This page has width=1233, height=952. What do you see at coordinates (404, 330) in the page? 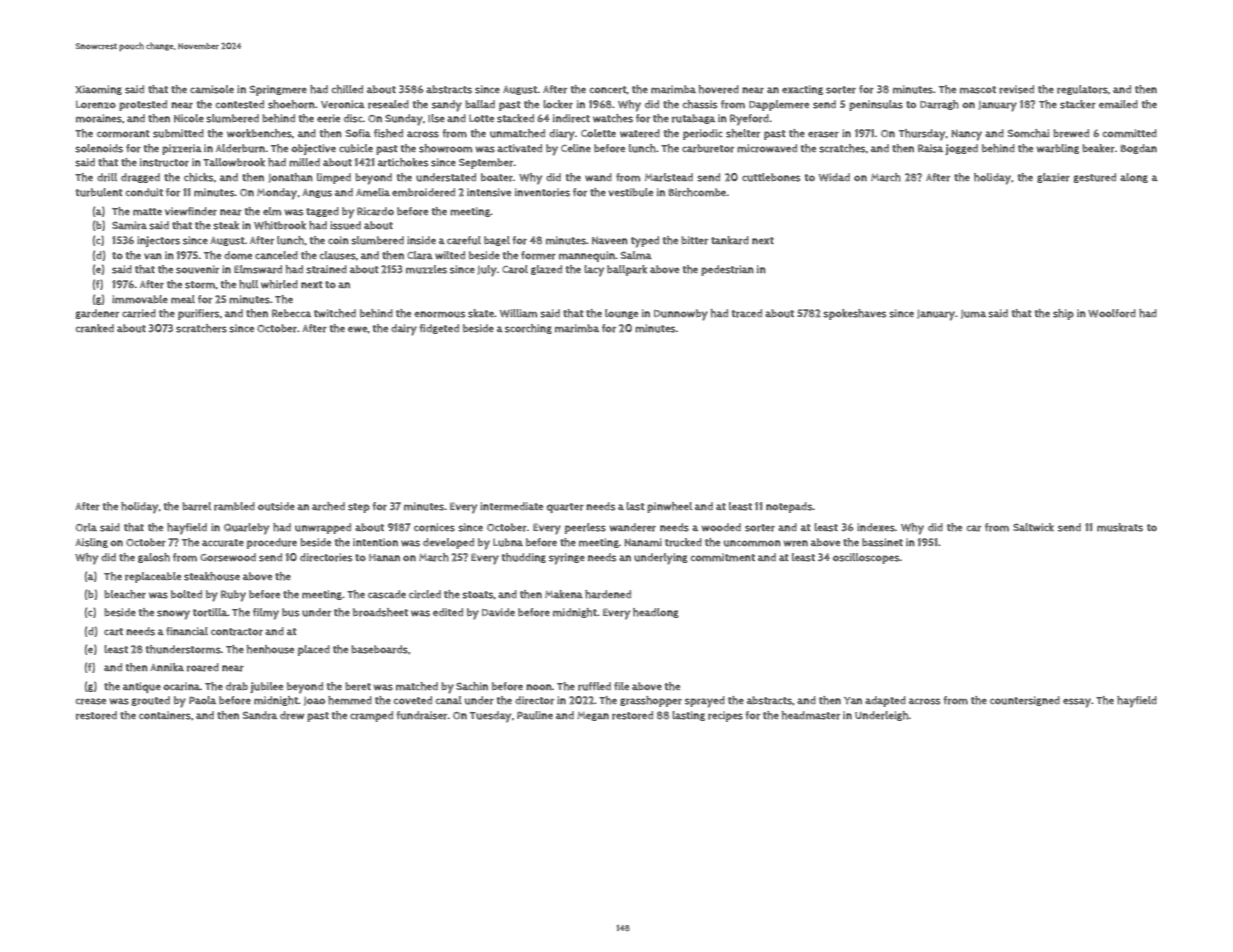
I see `dairy` at bounding box center [404, 330].
